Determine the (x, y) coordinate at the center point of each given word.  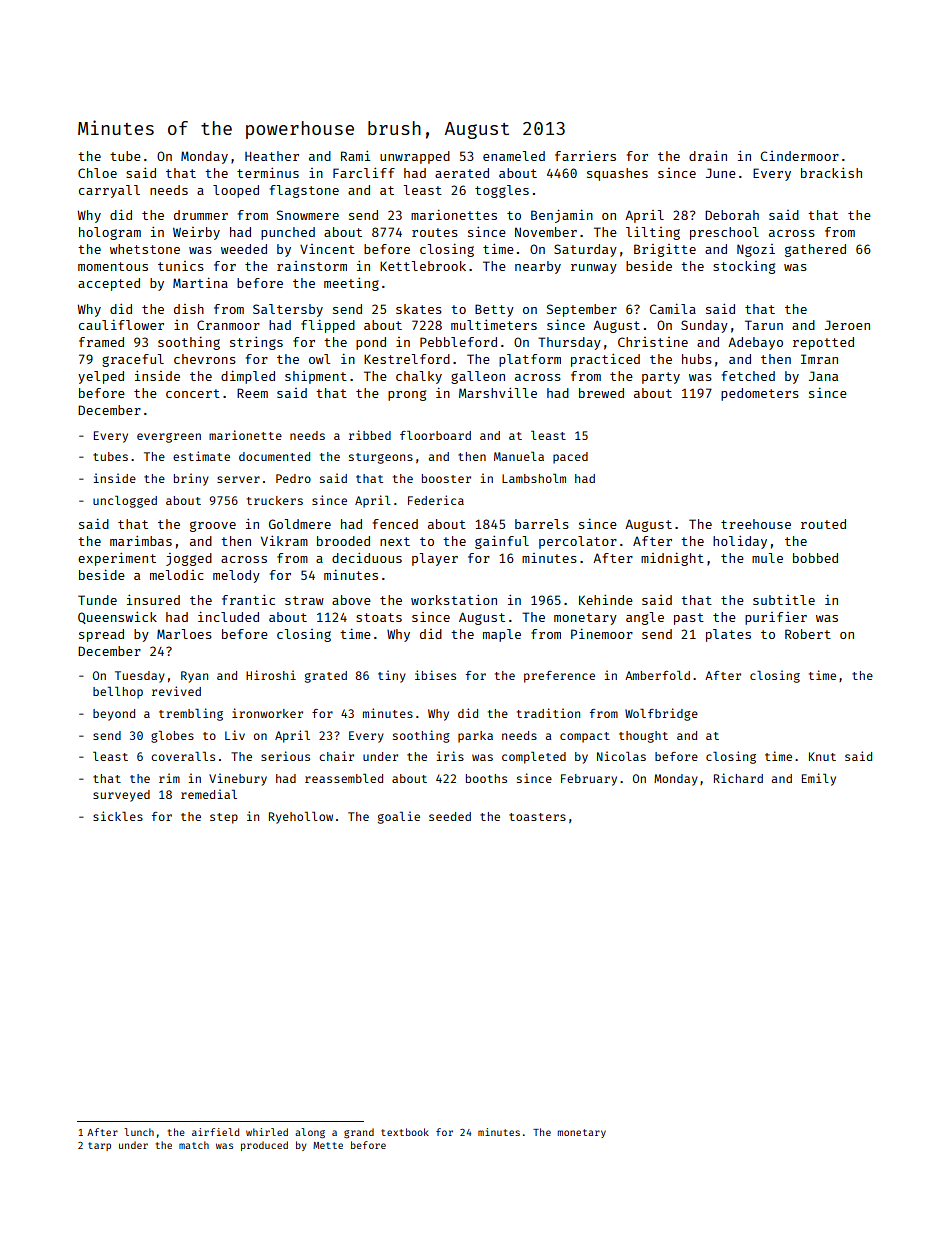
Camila (673, 308)
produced (264, 1146)
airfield (215, 1132)
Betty (494, 310)
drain (708, 156)
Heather (272, 156)
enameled (514, 156)
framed (101, 342)
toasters (537, 817)
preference (559, 677)
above (351, 600)
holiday (740, 542)
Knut (822, 756)
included (228, 616)
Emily (819, 779)
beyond (114, 715)
